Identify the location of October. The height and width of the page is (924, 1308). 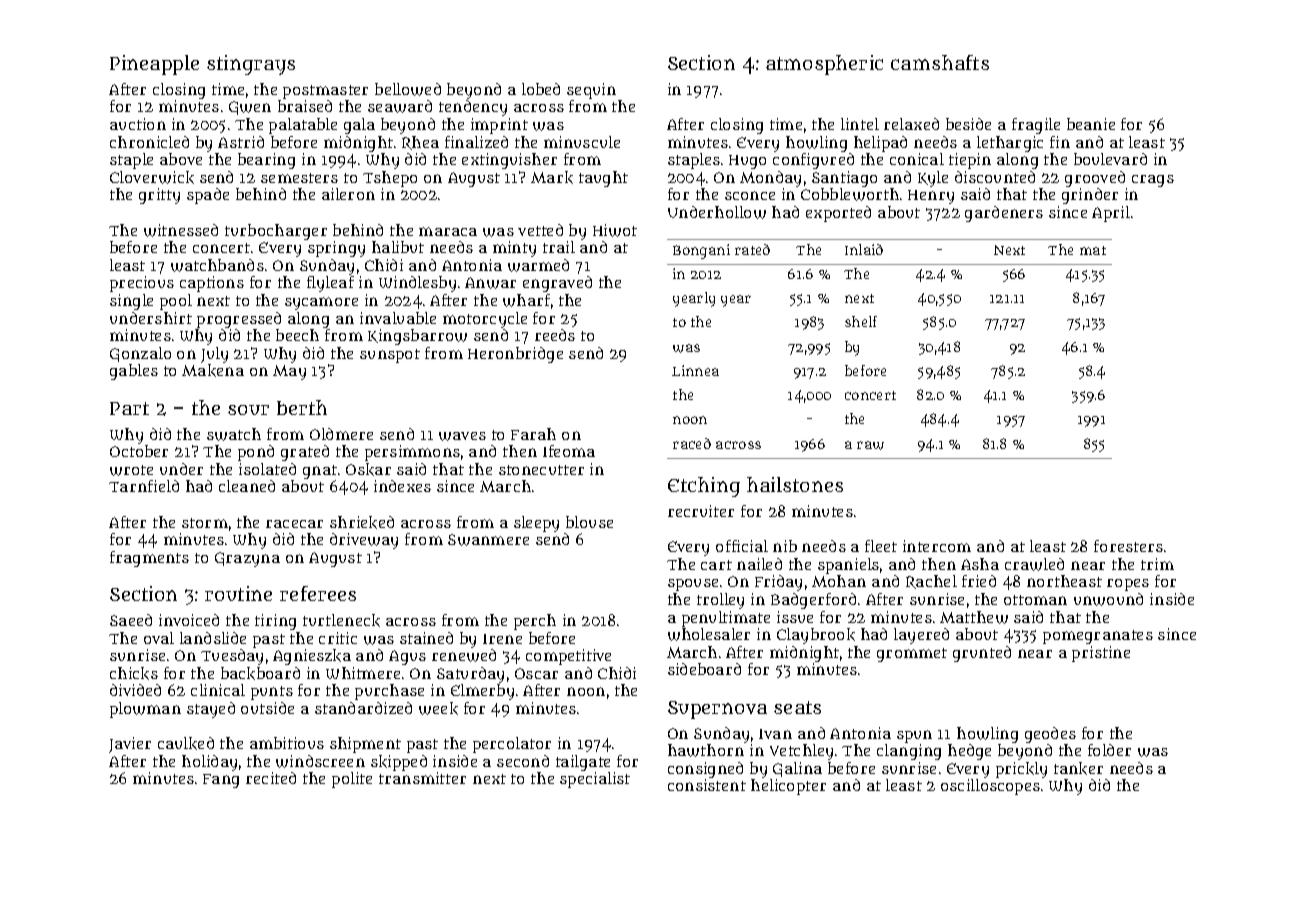
(139, 451).
